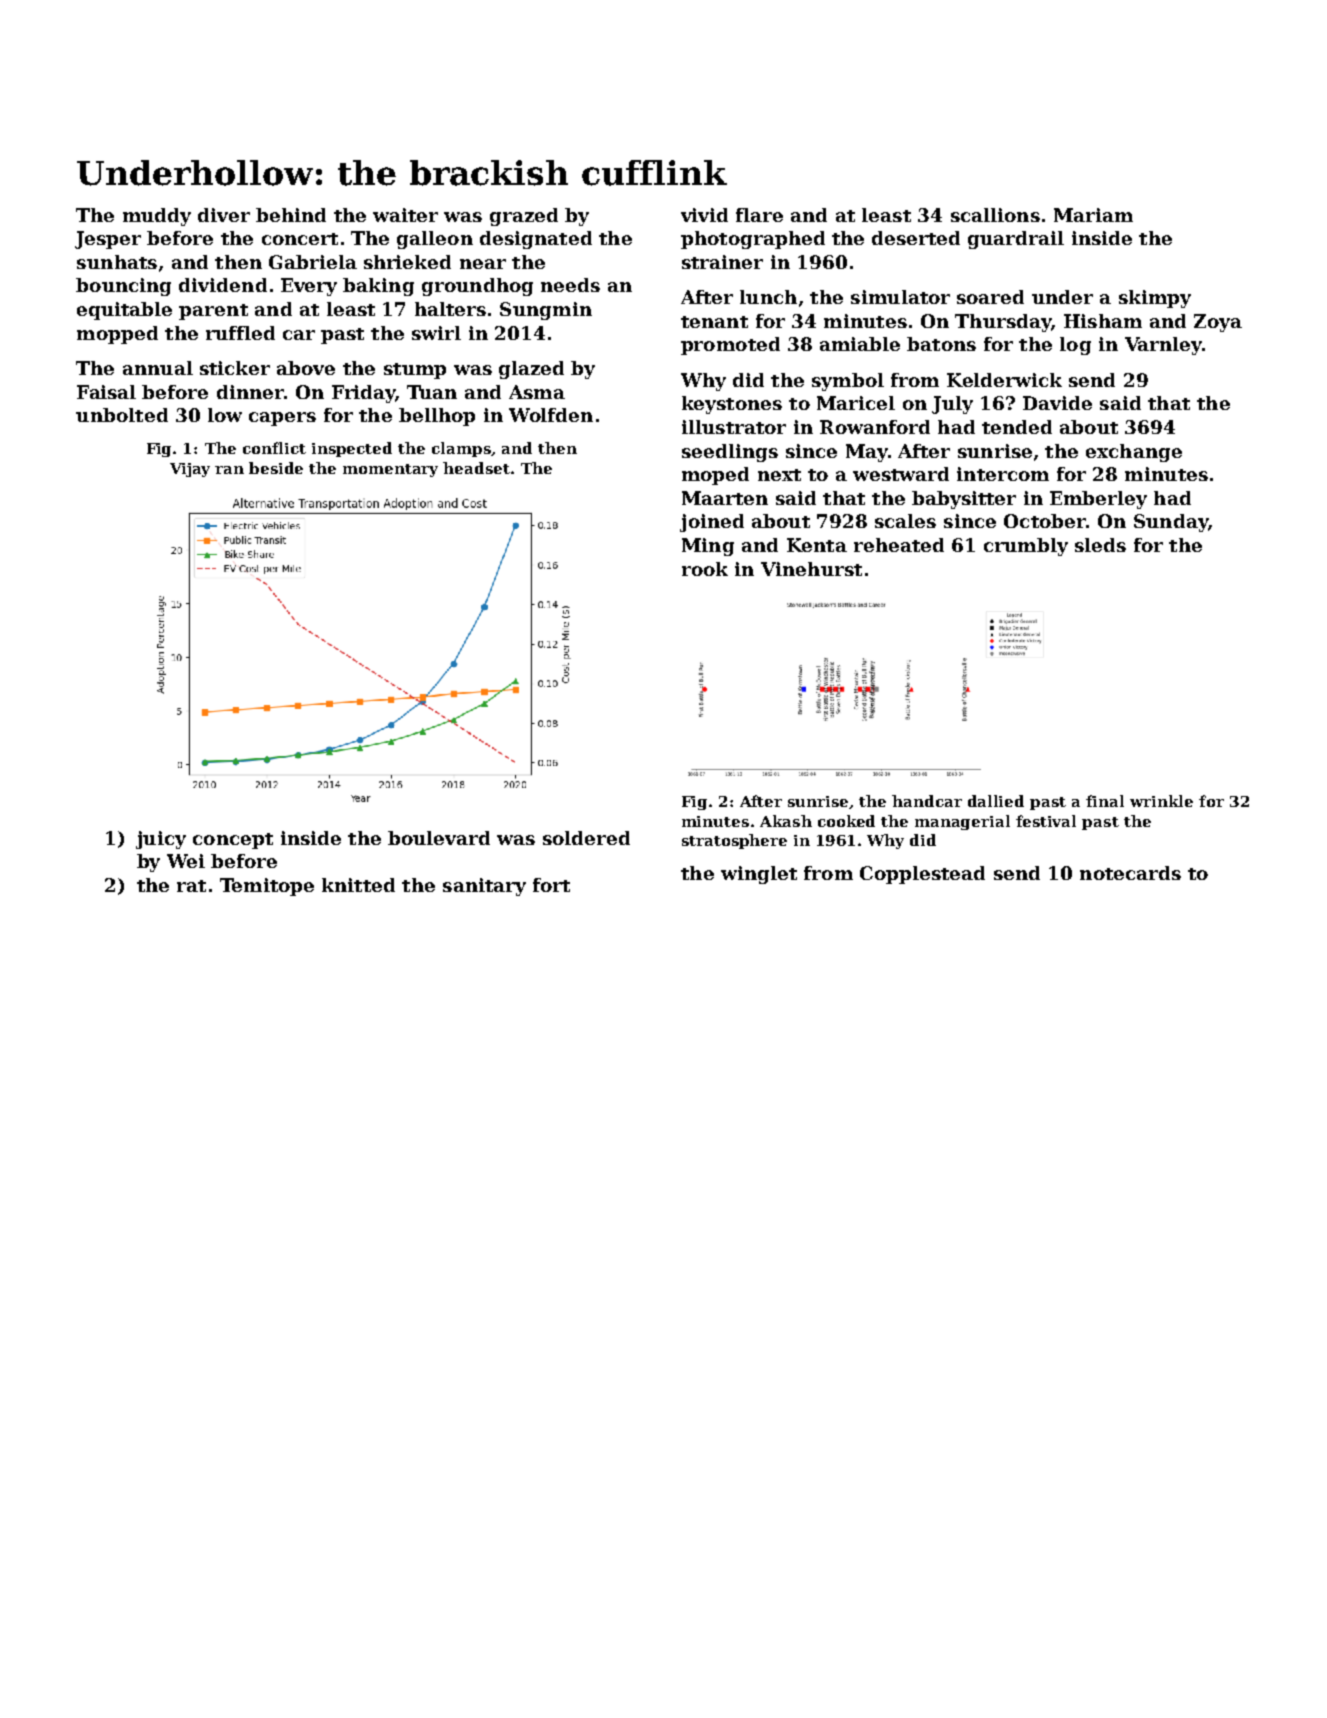 This image has width=1327, height=1718. I want to click on Temitope, so click(267, 887).
